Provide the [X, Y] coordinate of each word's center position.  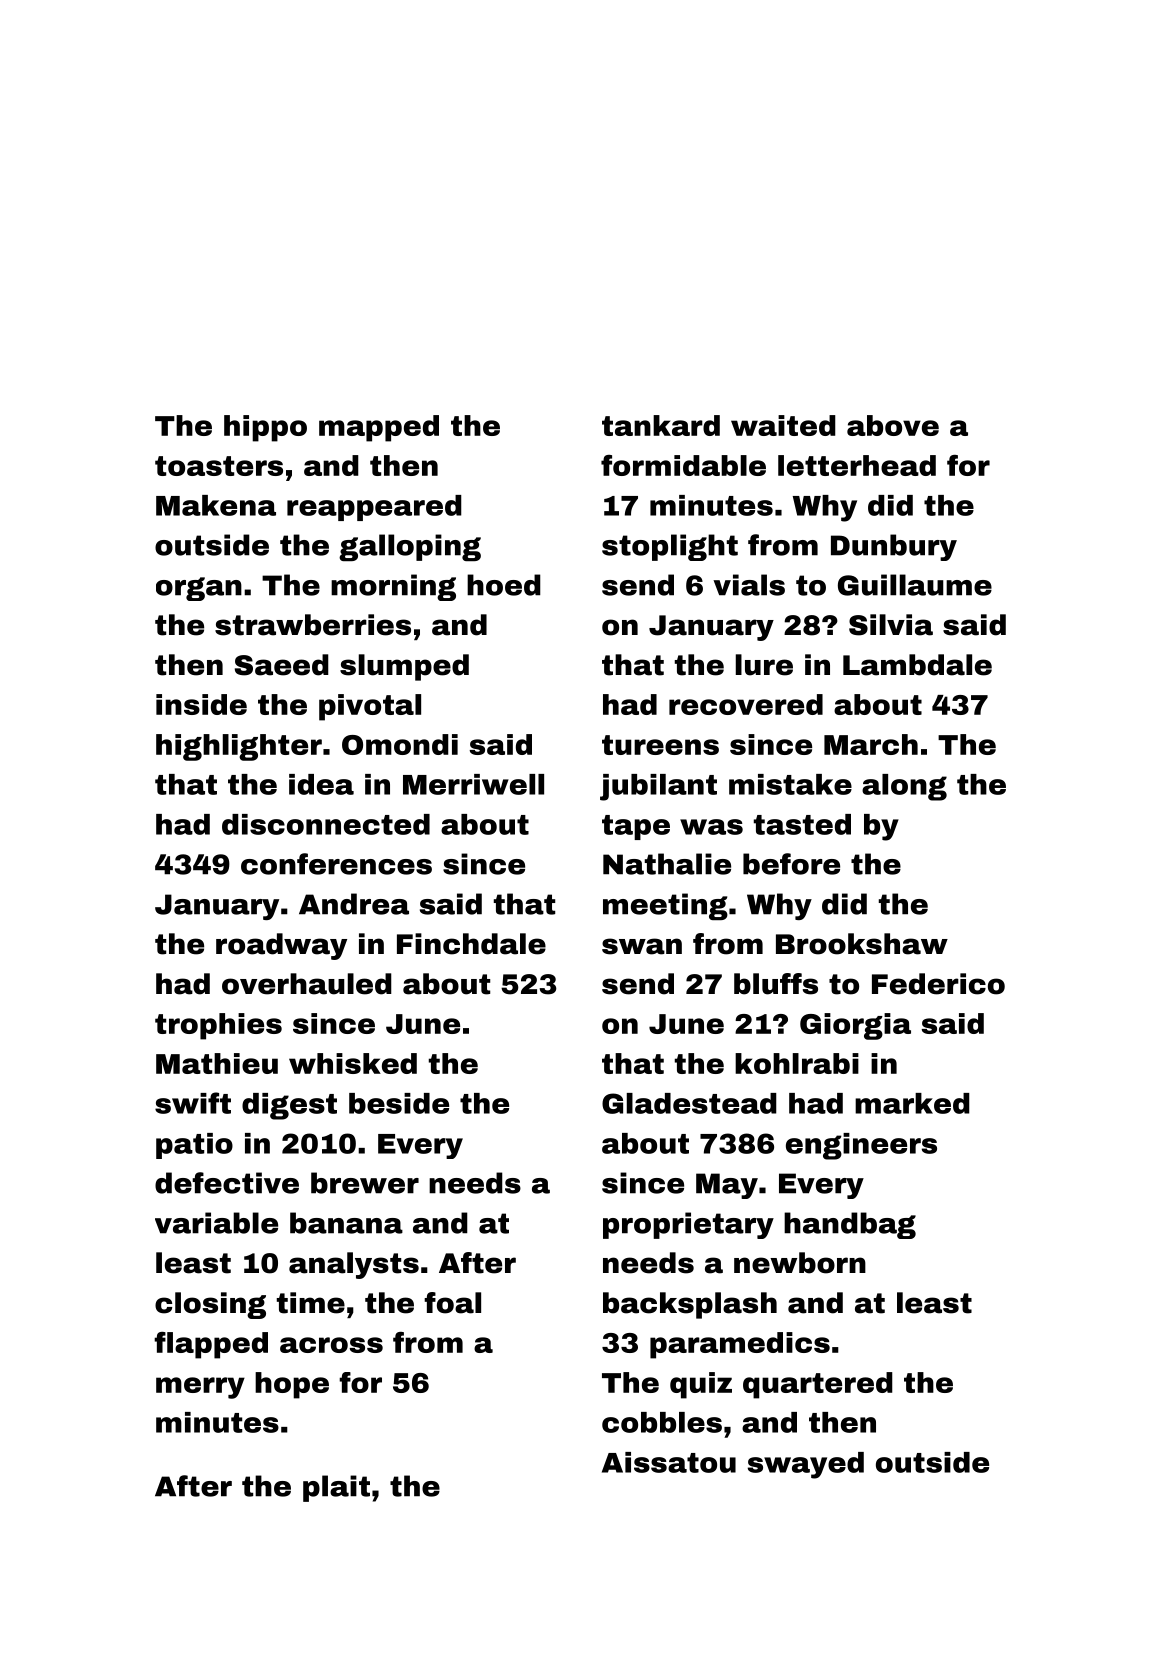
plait [336, 1488]
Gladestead [689, 1103]
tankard [661, 425]
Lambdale [917, 665]
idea [321, 784]
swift [193, 1103]
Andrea [354, 904]
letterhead [857, 465]
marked [912, 1103]
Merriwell [473, 784]
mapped [379, 428]
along [904, 787]
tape [636, 827]
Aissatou [669, 1462]
